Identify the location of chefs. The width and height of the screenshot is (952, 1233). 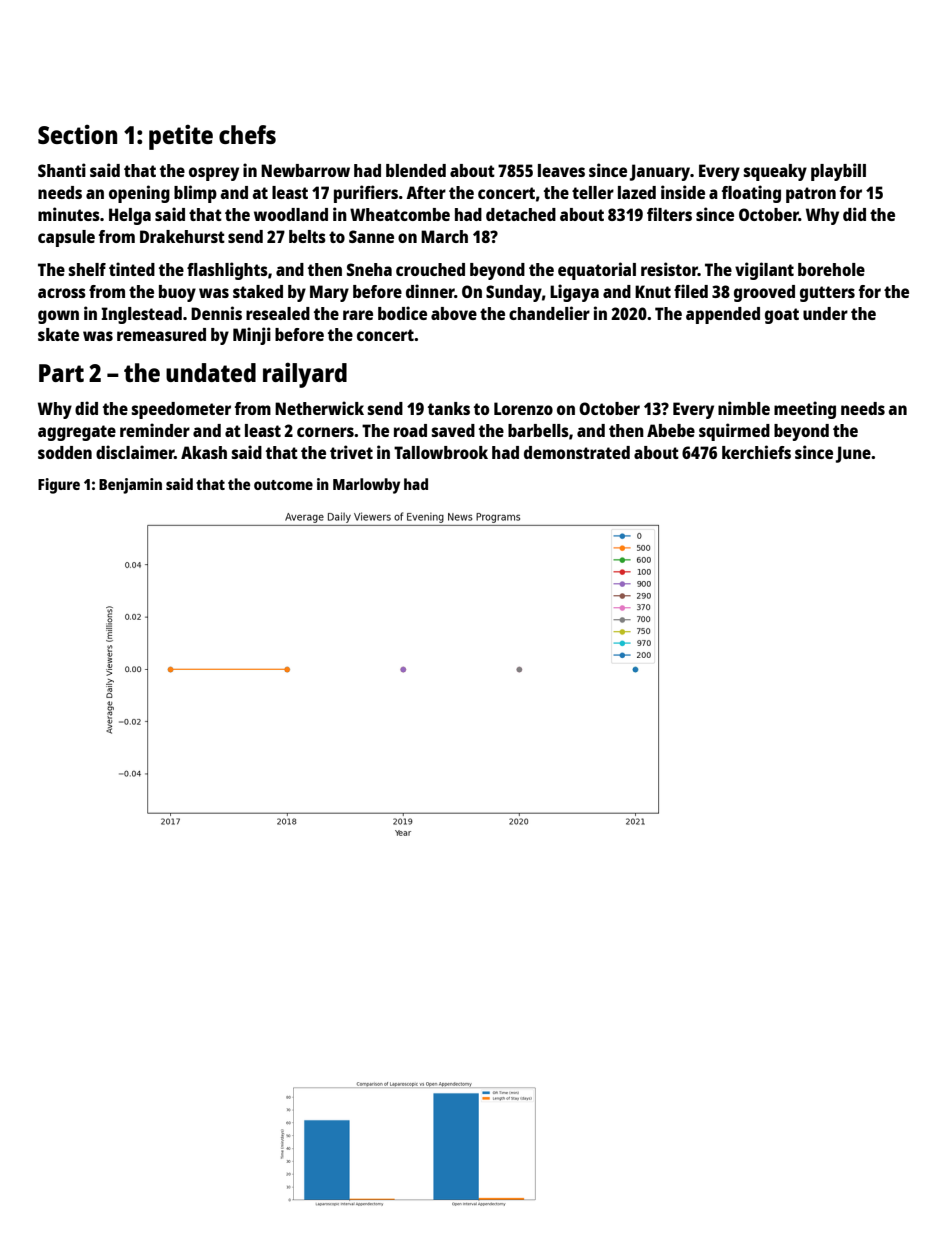
(247, 134).
